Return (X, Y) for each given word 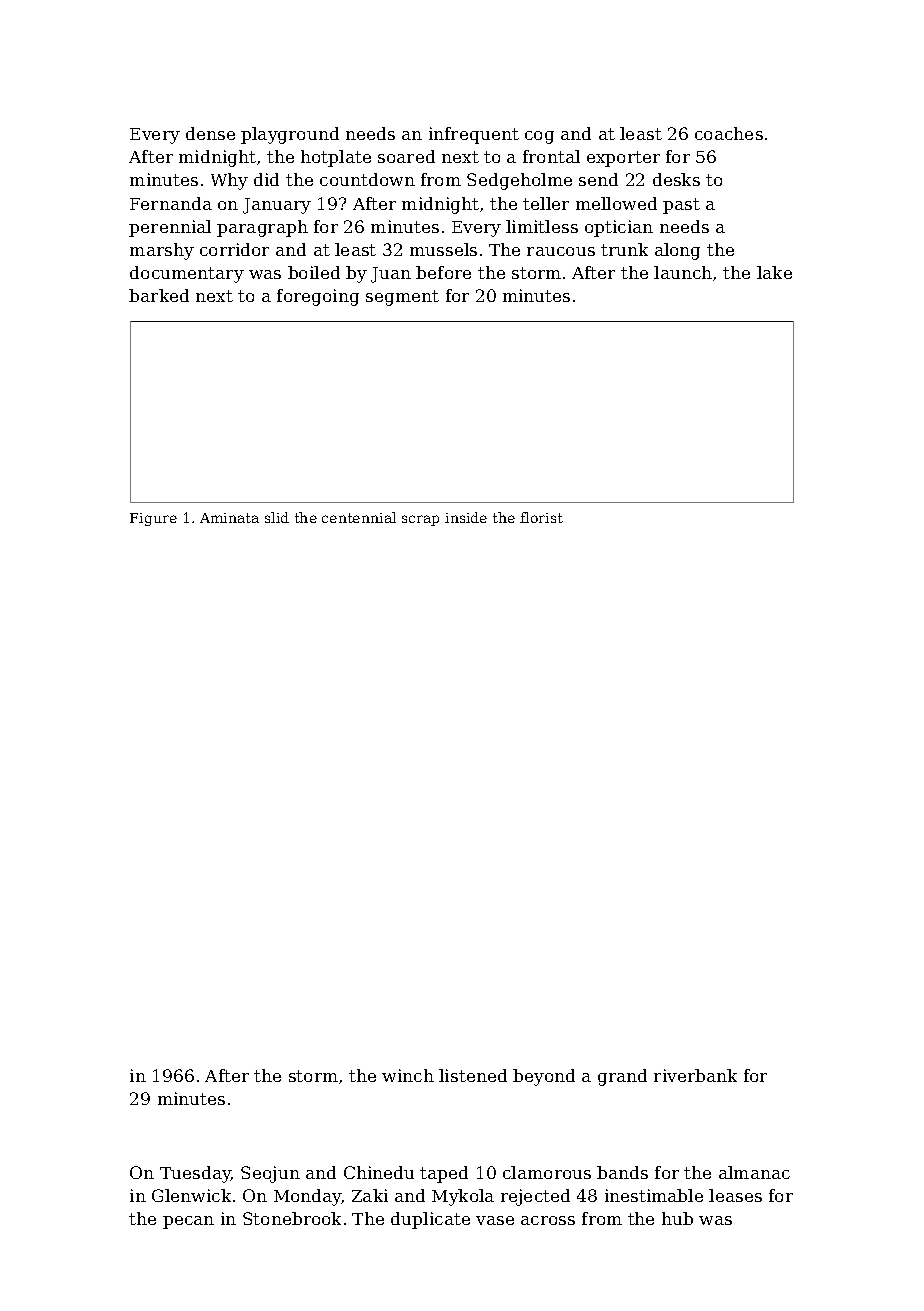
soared (406, 156)
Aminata (229, 518)
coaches (729, 133)
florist (541, 517)
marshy (162, 251)
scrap (420, 520)
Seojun (270, 1174)
